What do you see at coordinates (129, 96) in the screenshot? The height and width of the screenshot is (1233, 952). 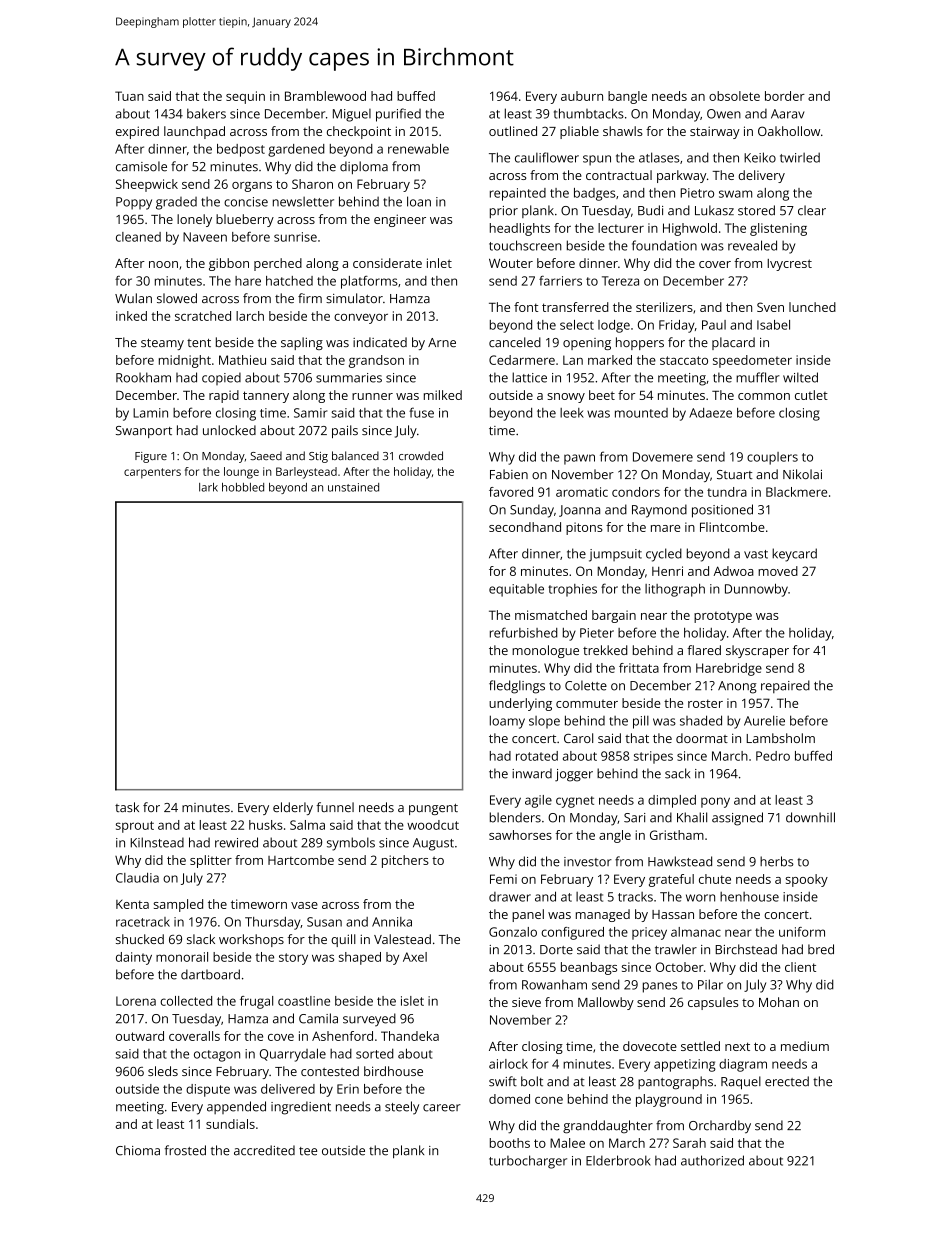 I see `Tuan` at bounding box center [129, 96].
